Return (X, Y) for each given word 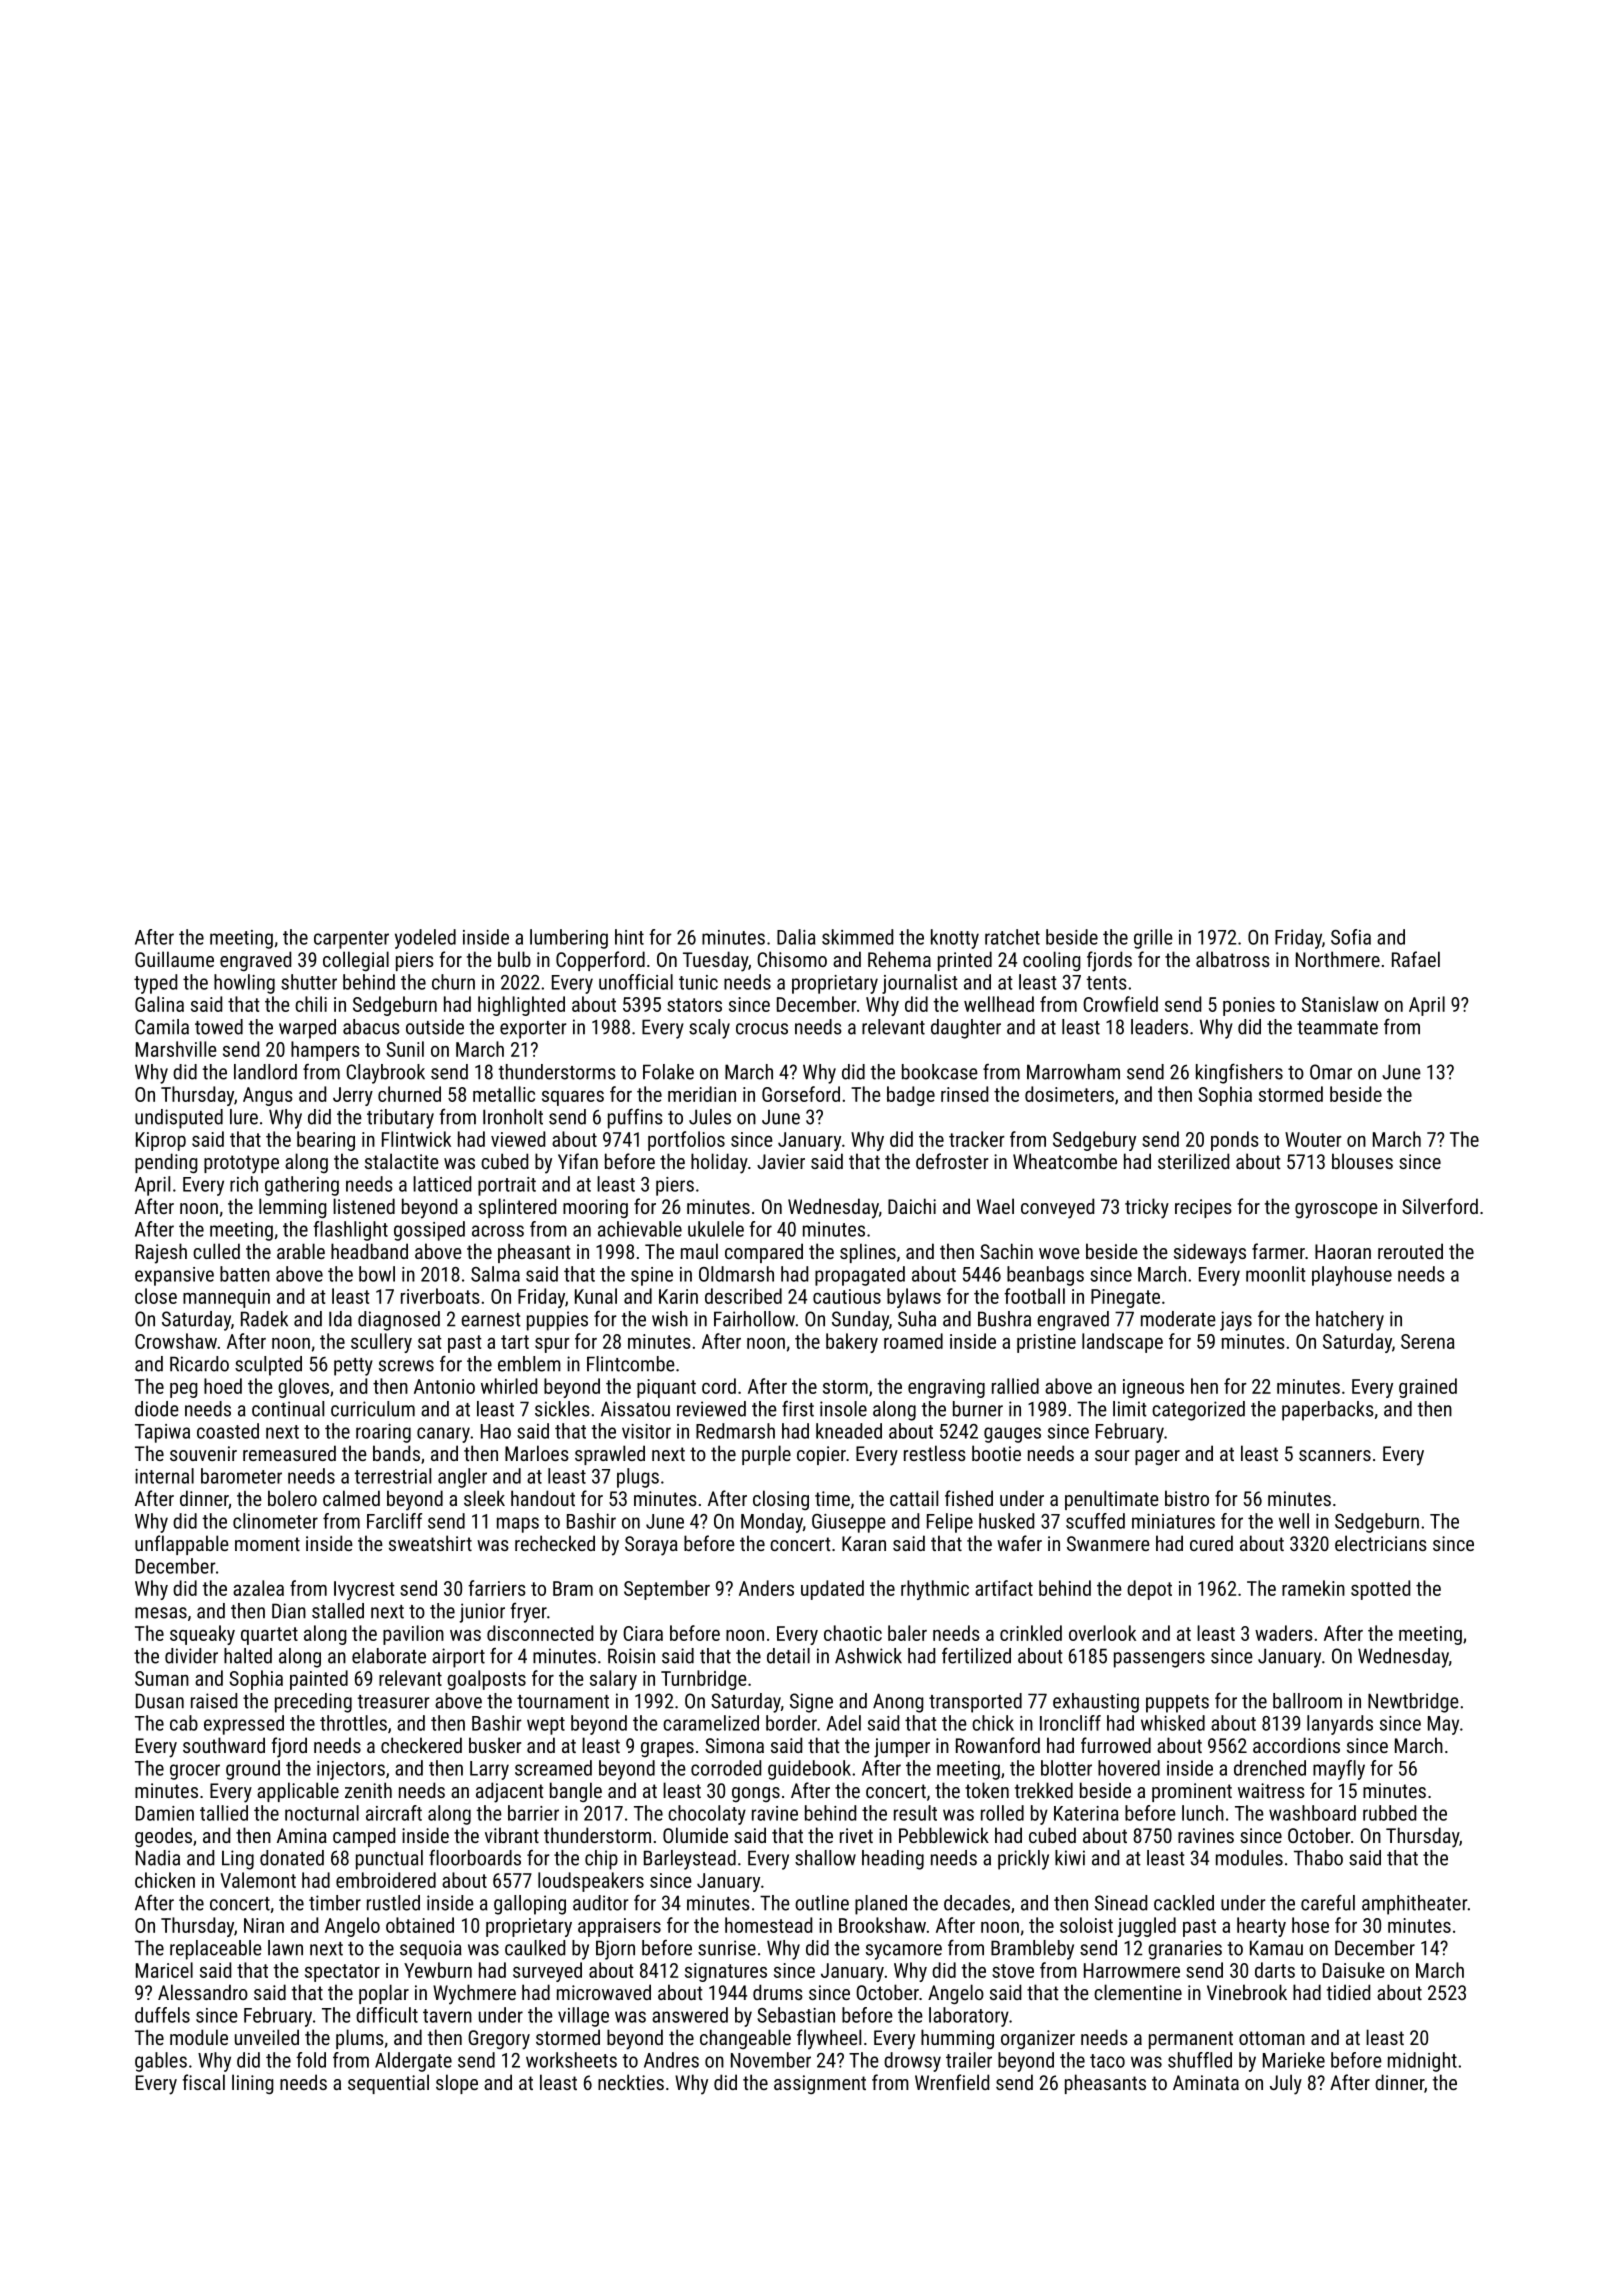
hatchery (1350, 1321)
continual (288, 1409)
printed (965, 961)
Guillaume (174, 959)
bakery (852, 1343)
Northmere (1338, 959)
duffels (162, 2015)
